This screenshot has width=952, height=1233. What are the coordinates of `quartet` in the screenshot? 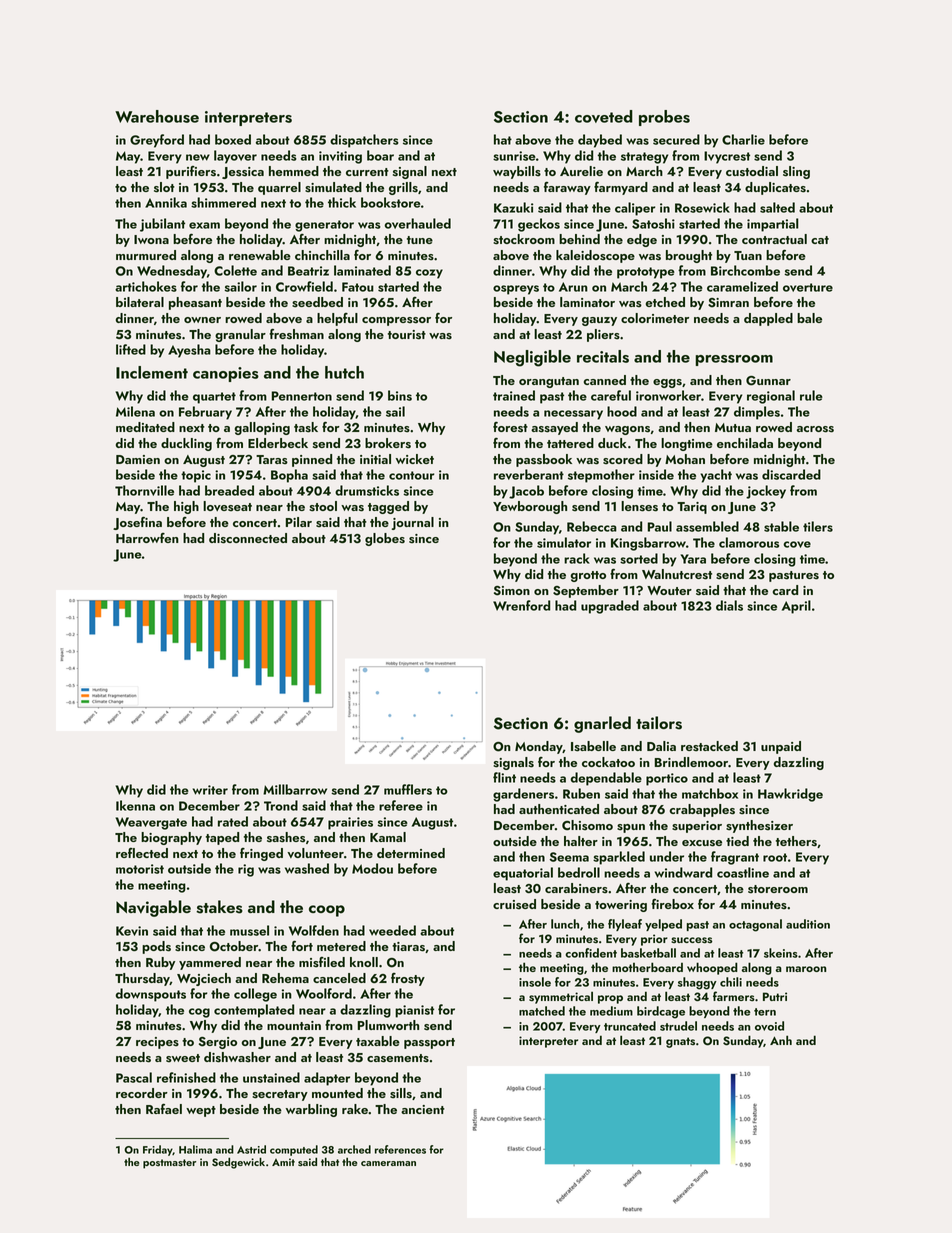 It's located at (214, 398).
